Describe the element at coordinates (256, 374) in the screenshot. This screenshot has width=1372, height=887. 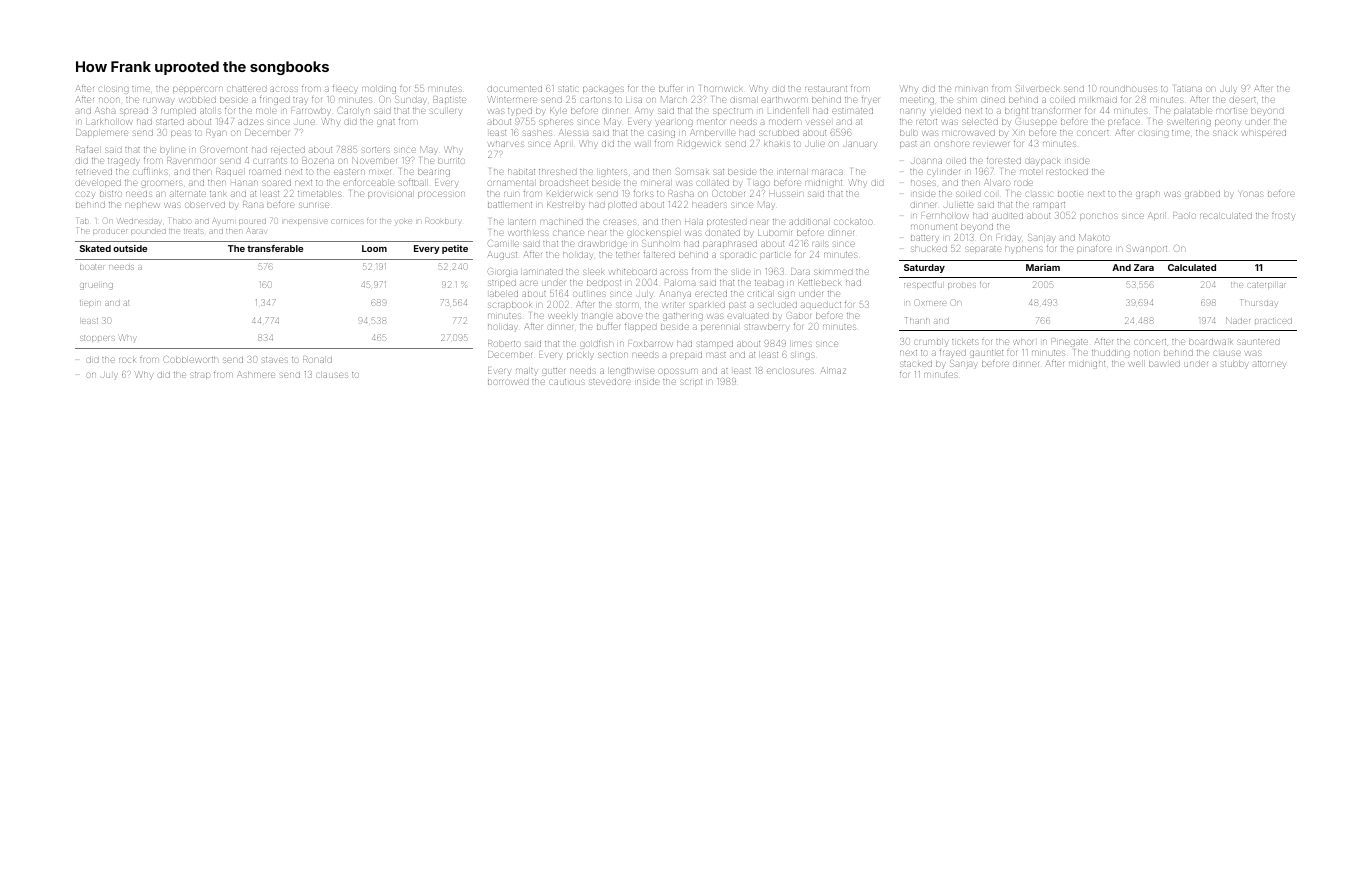
I see `Ashmere` at that location.
